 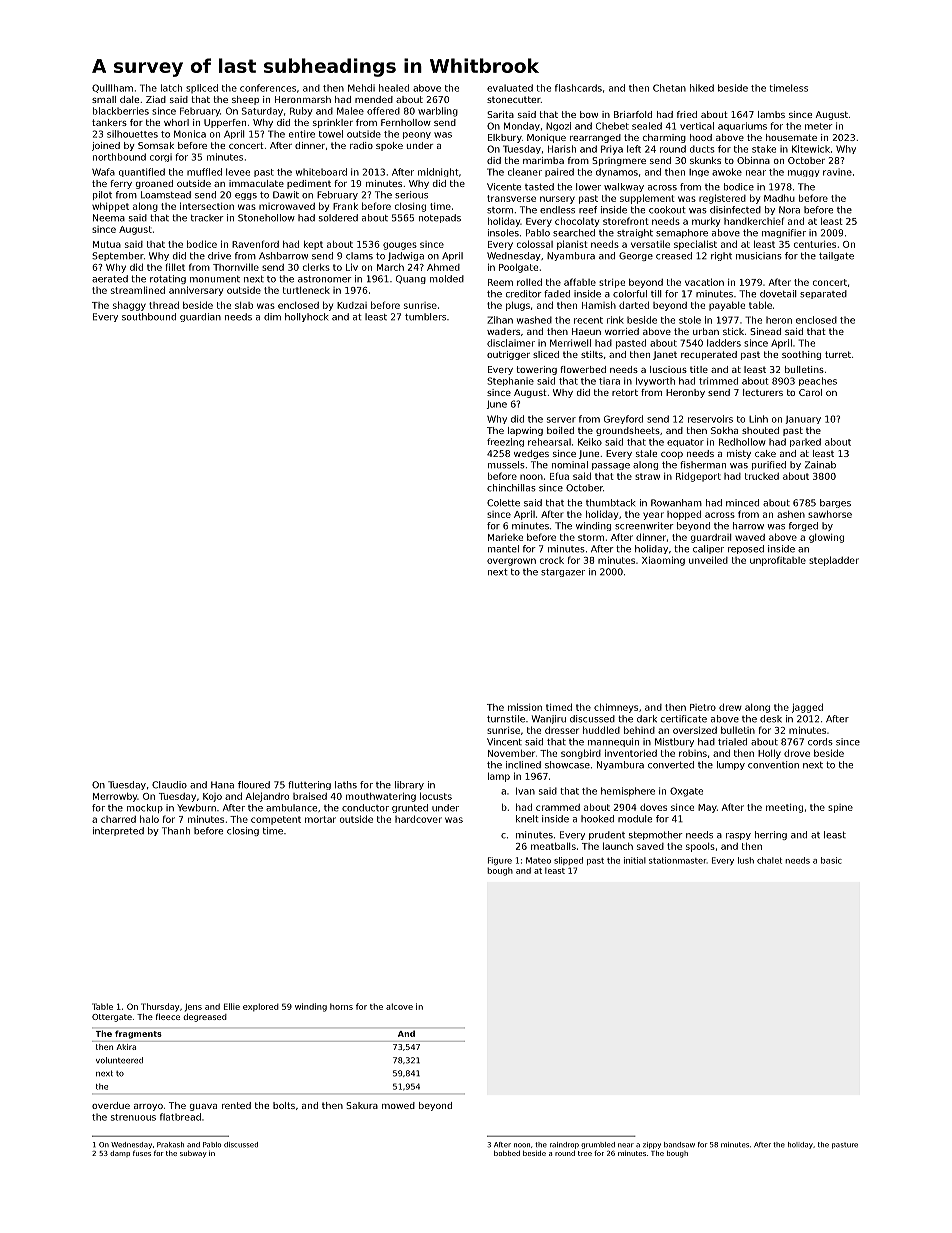 I want to click on stepladder, so click(x=834, y=561).
